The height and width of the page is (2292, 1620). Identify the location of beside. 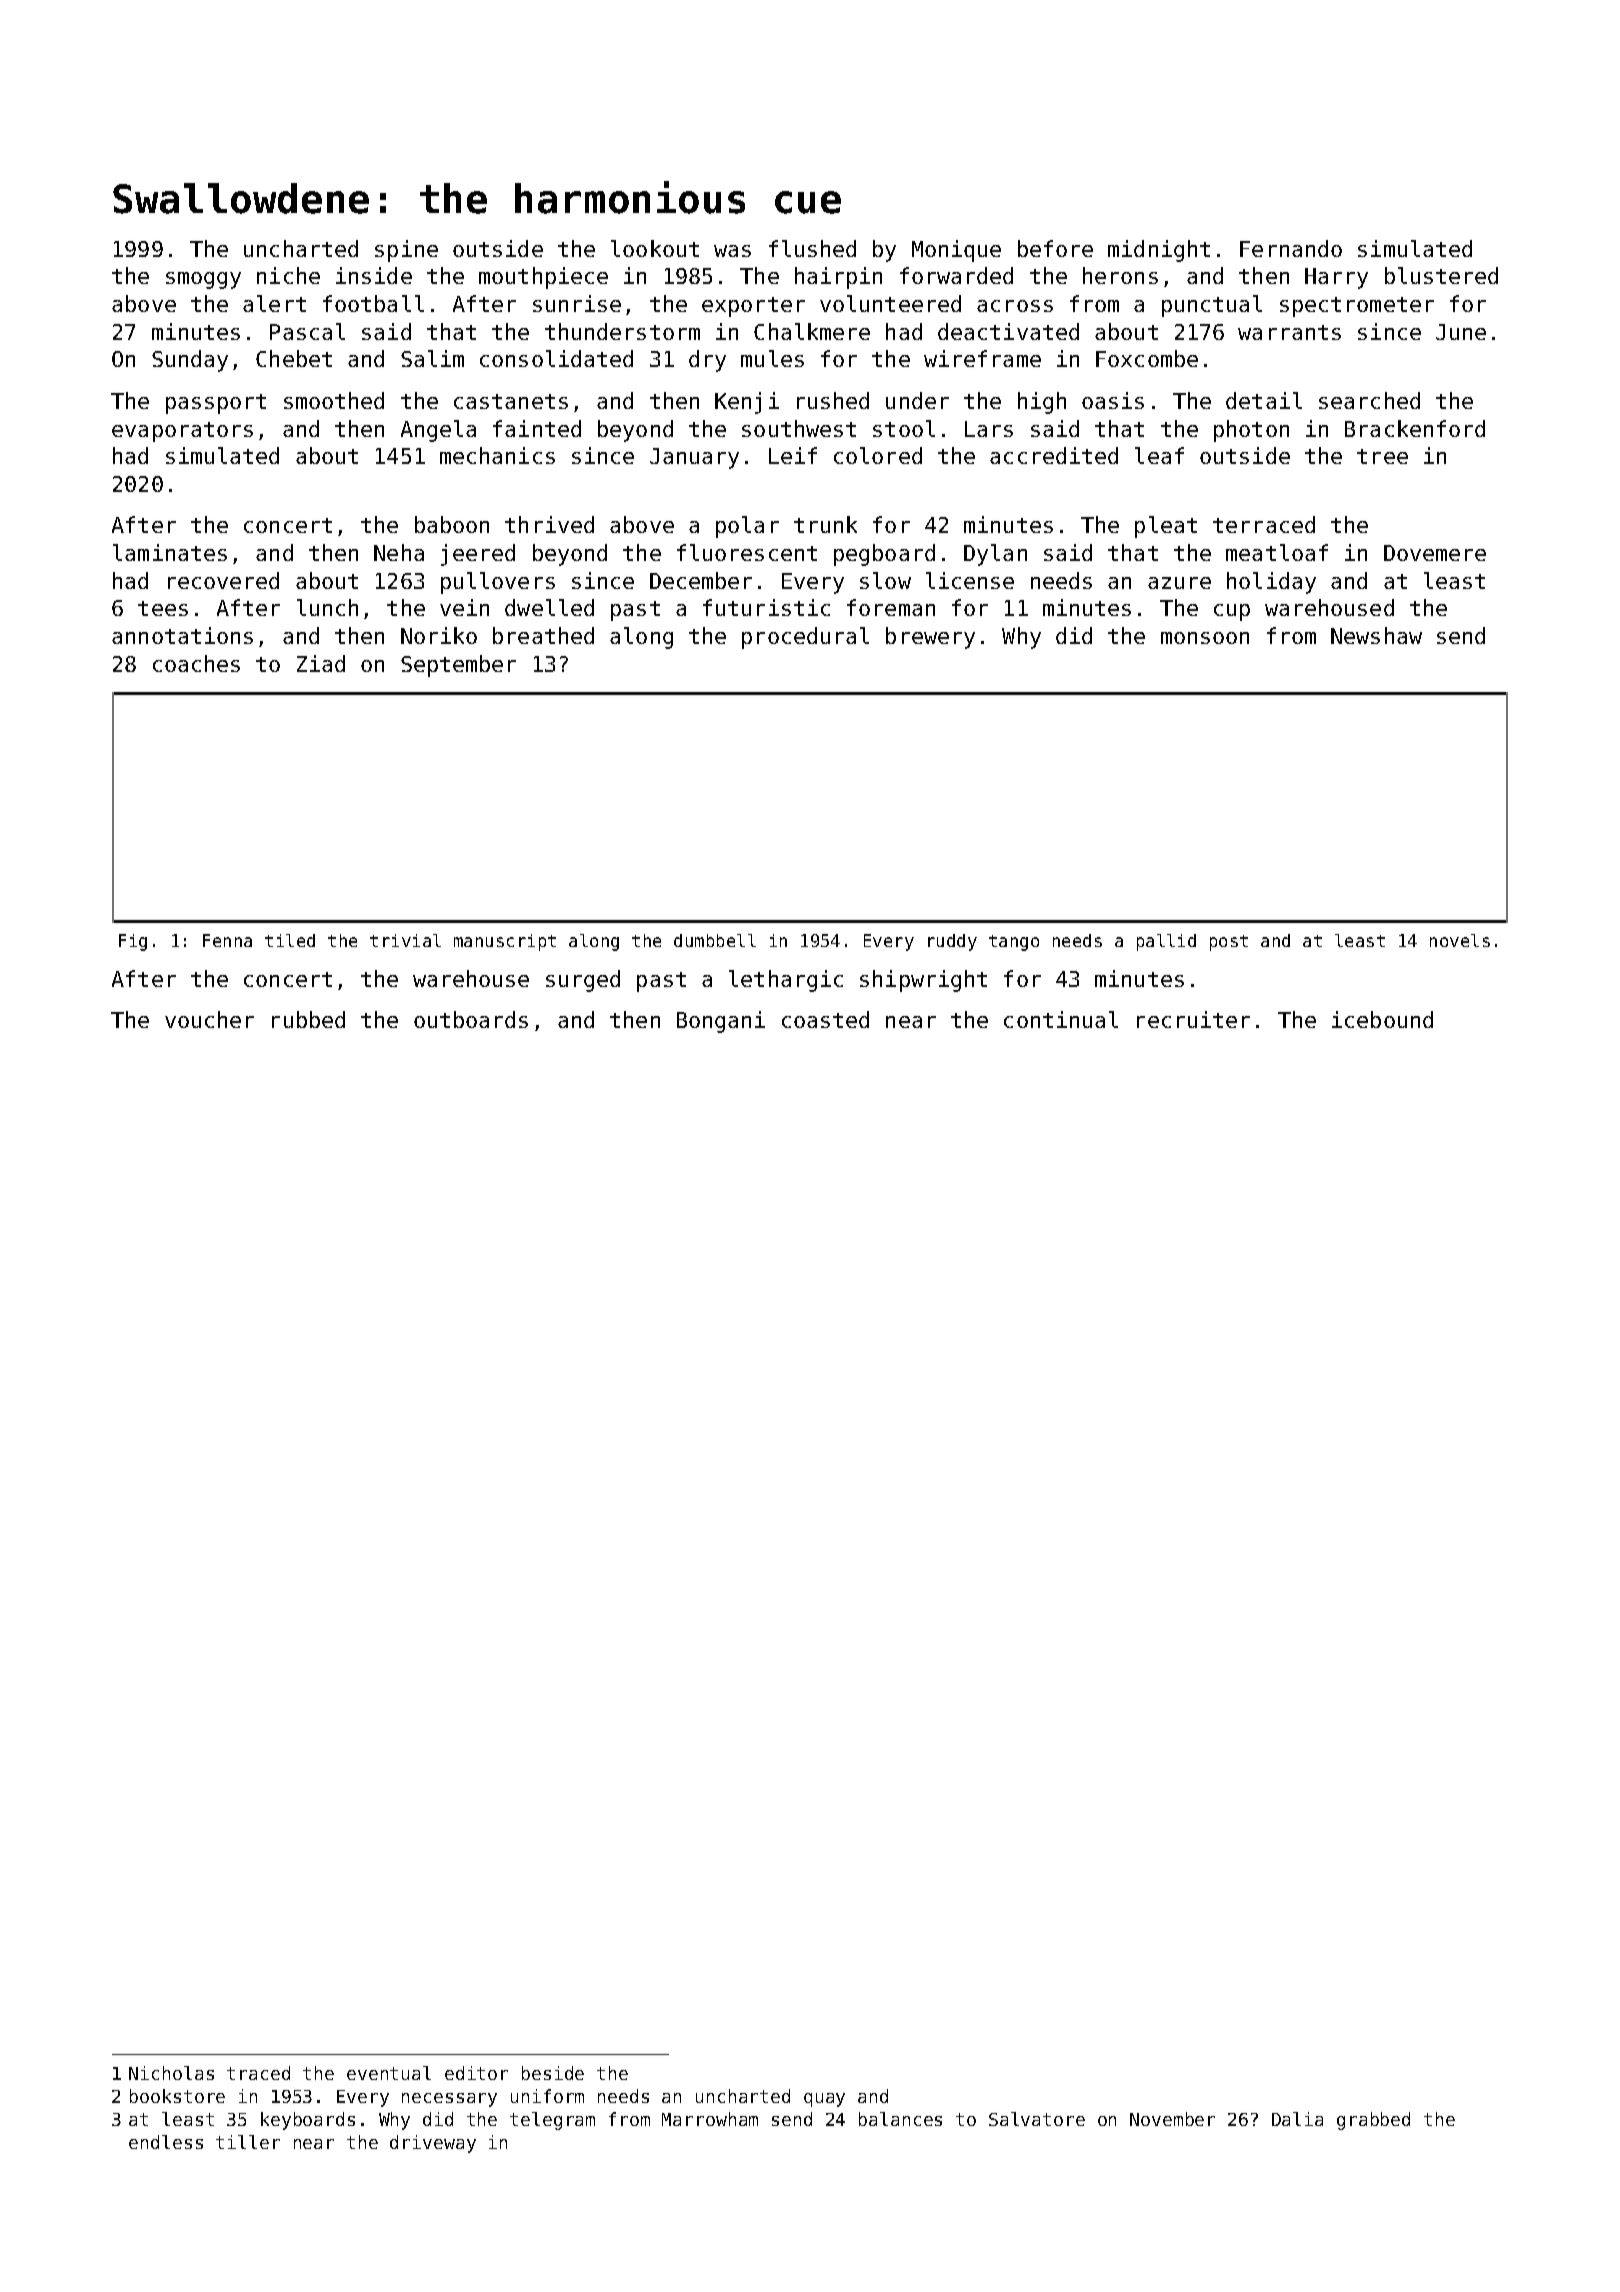
(553, 2073).
